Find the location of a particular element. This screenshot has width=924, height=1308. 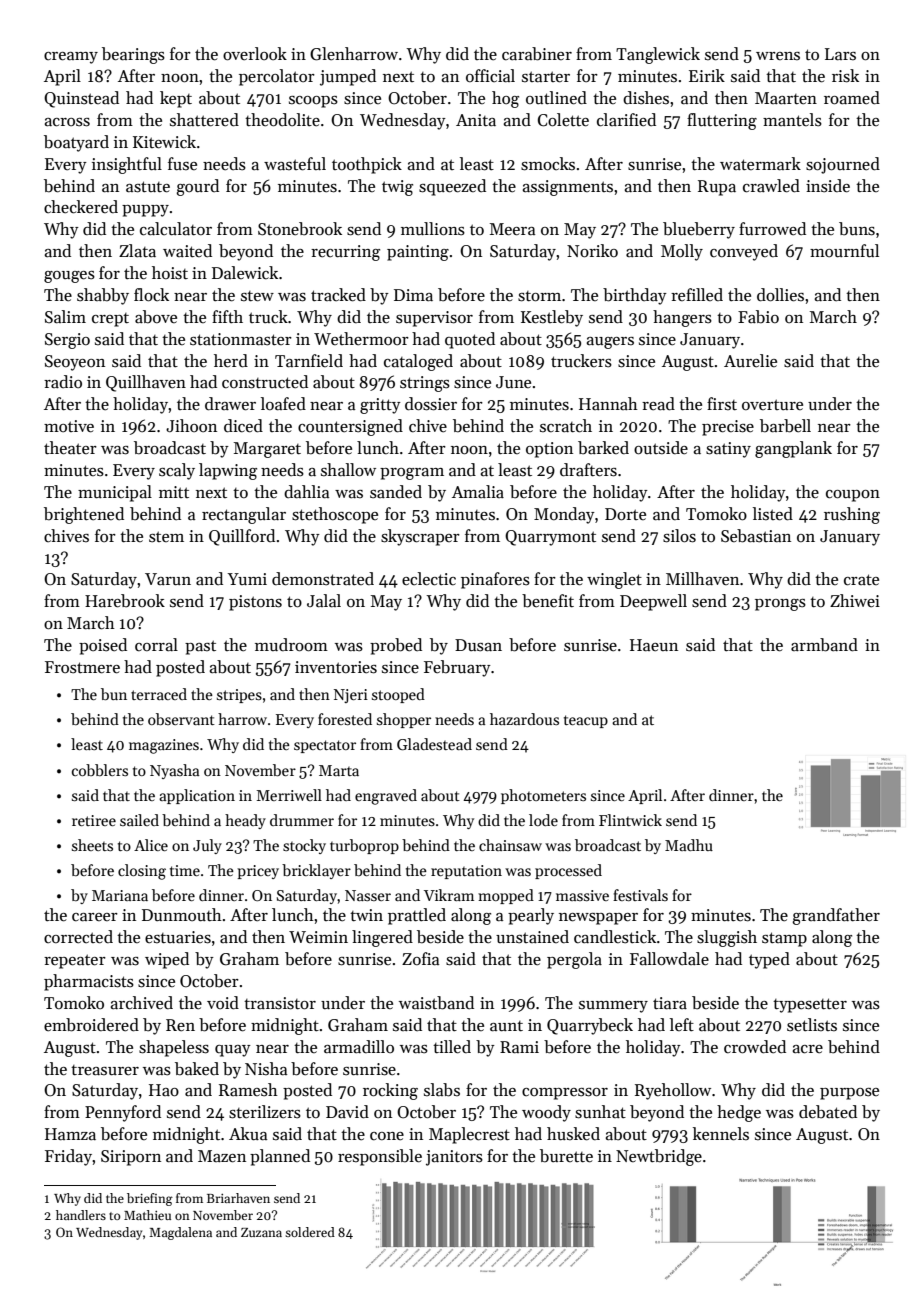

scoops is located at coordinates (313, 102).
